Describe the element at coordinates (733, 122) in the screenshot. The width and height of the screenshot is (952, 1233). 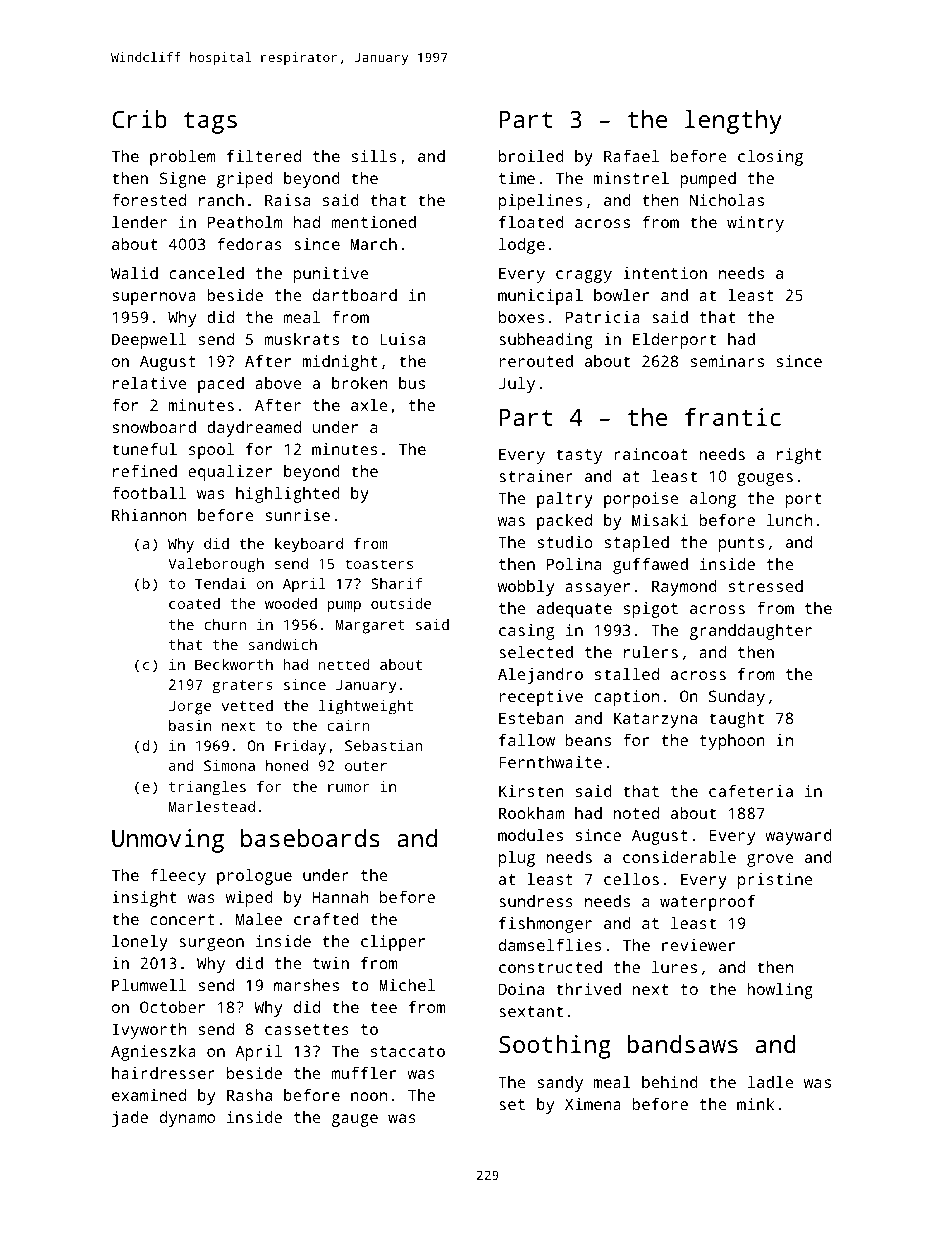
I see `lengthy` at that location.
